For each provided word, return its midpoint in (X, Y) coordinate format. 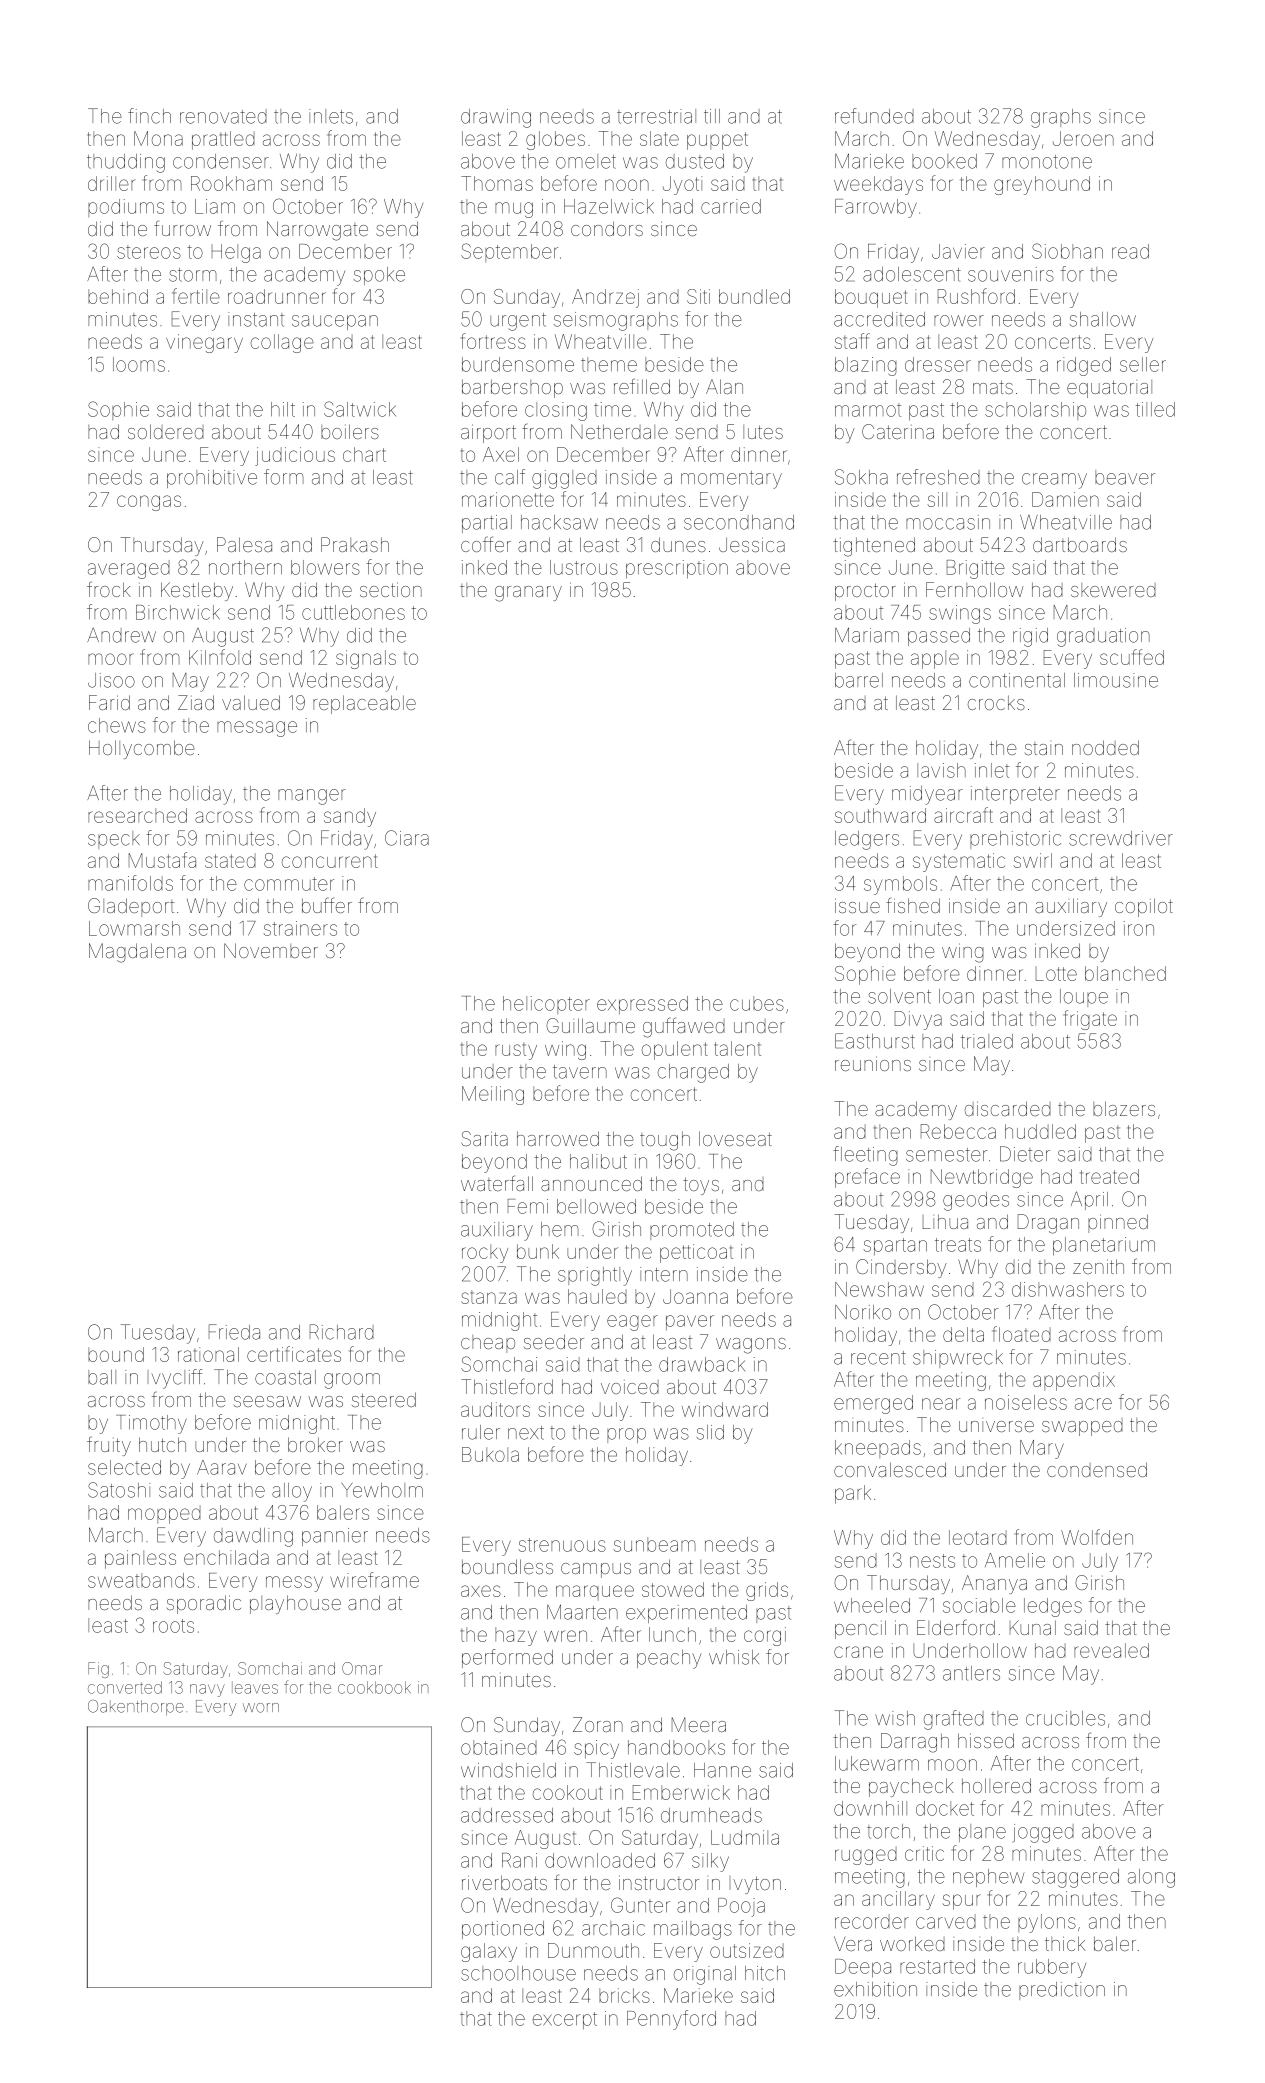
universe (996, 1426)
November (271, 950)
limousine (1116, 680)
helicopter (546, 1005)
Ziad (196, 702)
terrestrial (656, 116)
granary (528, 594)
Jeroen (1083, 138)
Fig (98, 1670)
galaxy (489, 1952)
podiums (126, 208)
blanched (1125, 973)
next (526, 1433)
